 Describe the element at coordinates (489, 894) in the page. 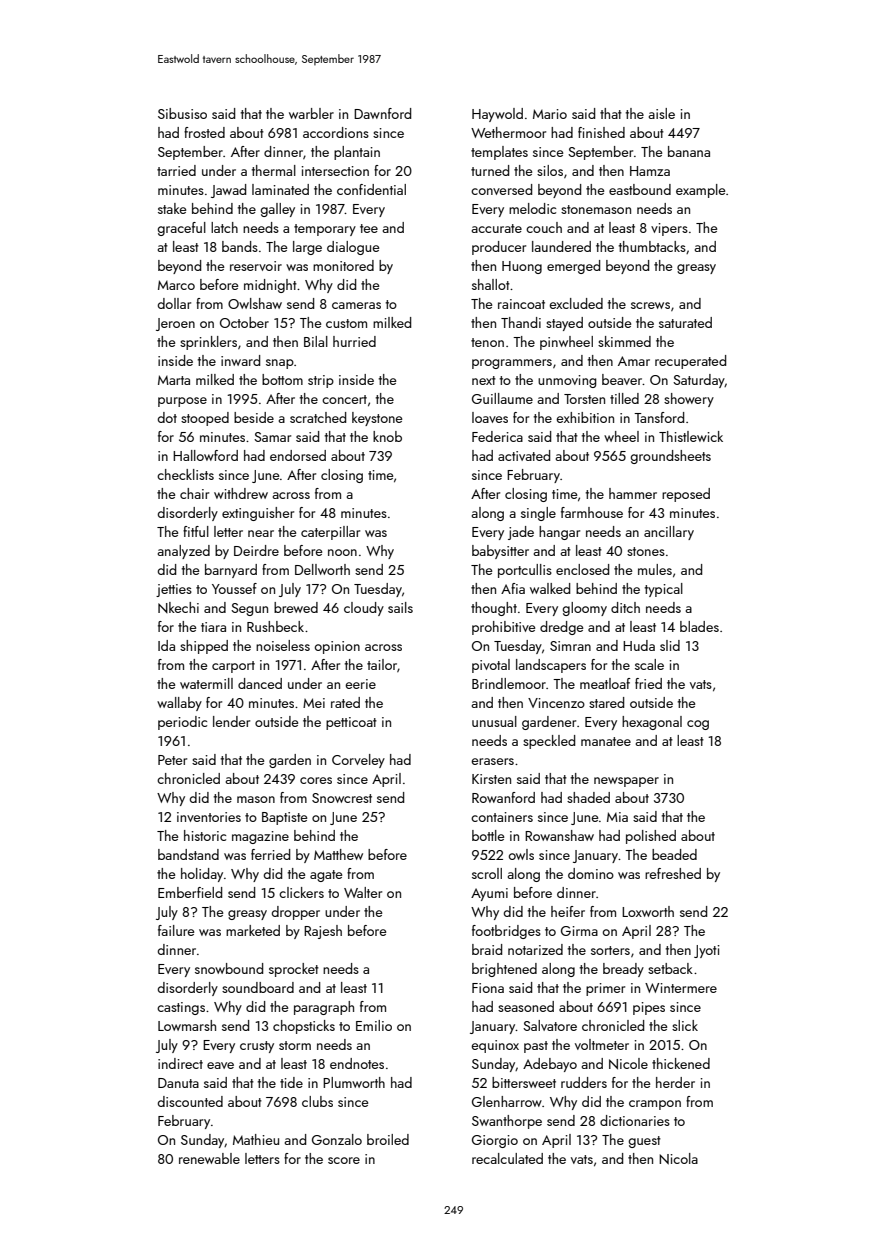

I see `Ayumi` at that location.
